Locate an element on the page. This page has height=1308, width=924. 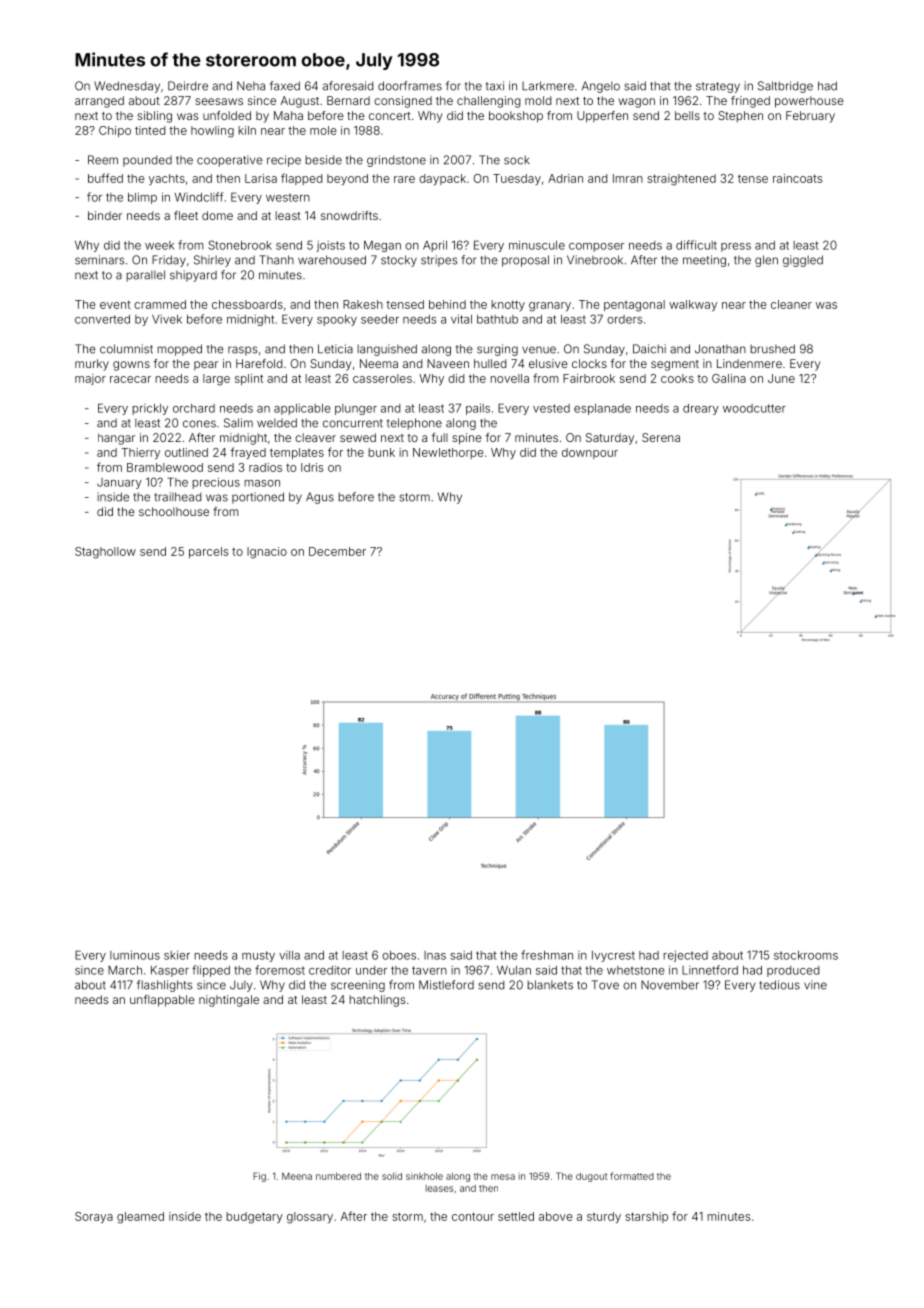
luminous is located at coordinates (135, 955).
